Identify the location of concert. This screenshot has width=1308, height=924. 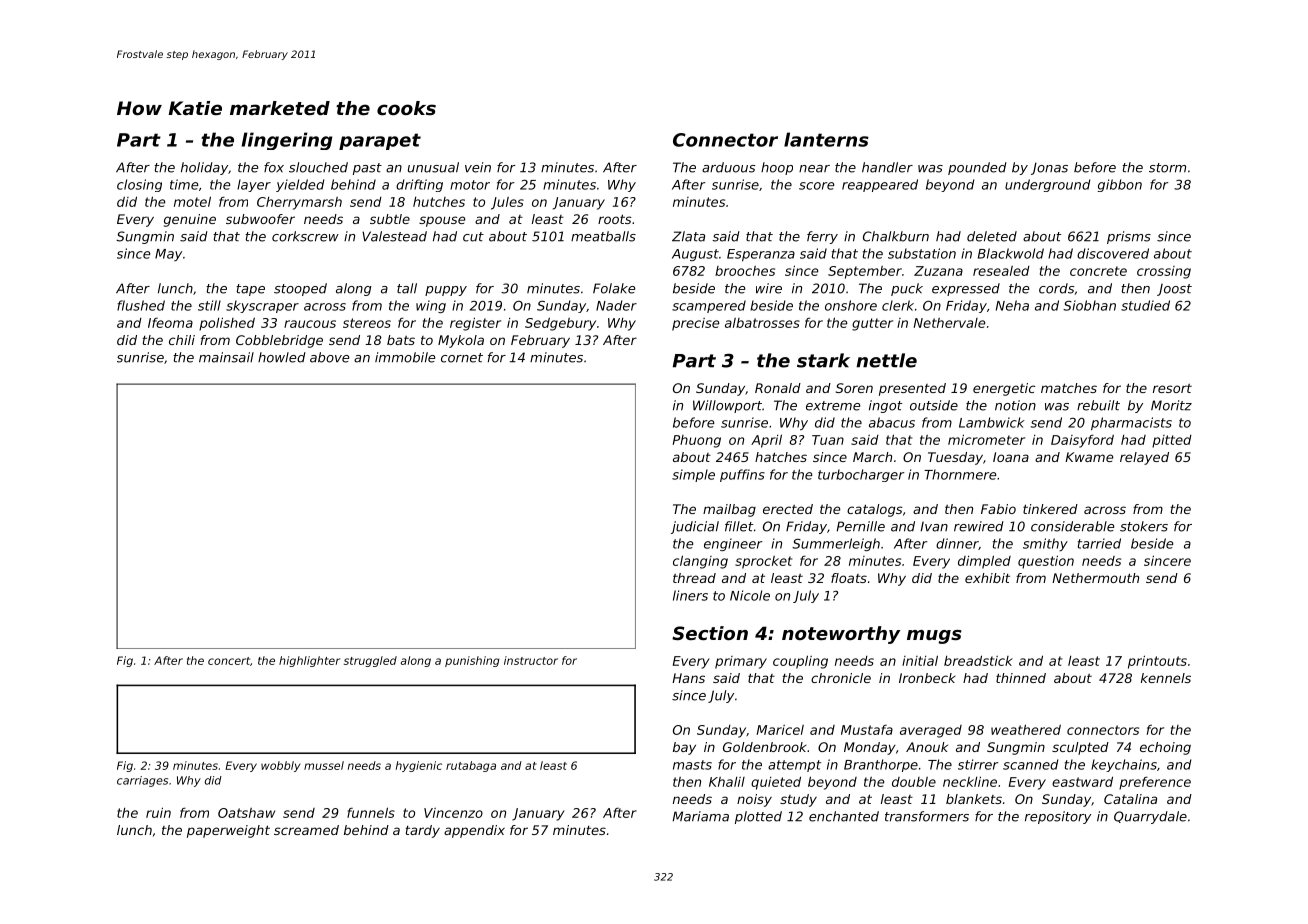
(229, 661).
